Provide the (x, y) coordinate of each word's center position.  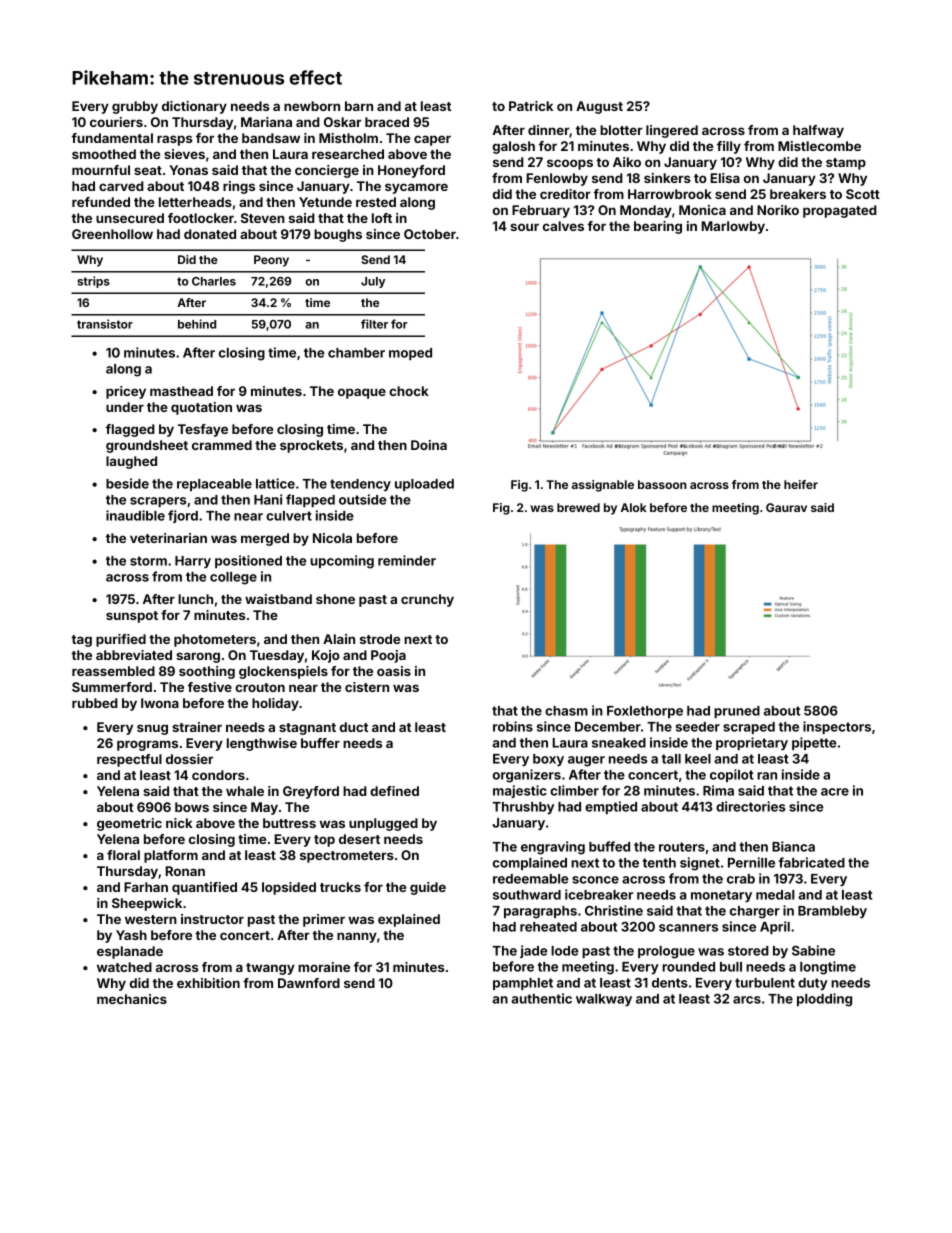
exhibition (208, 983)
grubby (135, 107)
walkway (604, 1000)
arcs (747, 1000)
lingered (672, 131)
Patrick (531, 106)
